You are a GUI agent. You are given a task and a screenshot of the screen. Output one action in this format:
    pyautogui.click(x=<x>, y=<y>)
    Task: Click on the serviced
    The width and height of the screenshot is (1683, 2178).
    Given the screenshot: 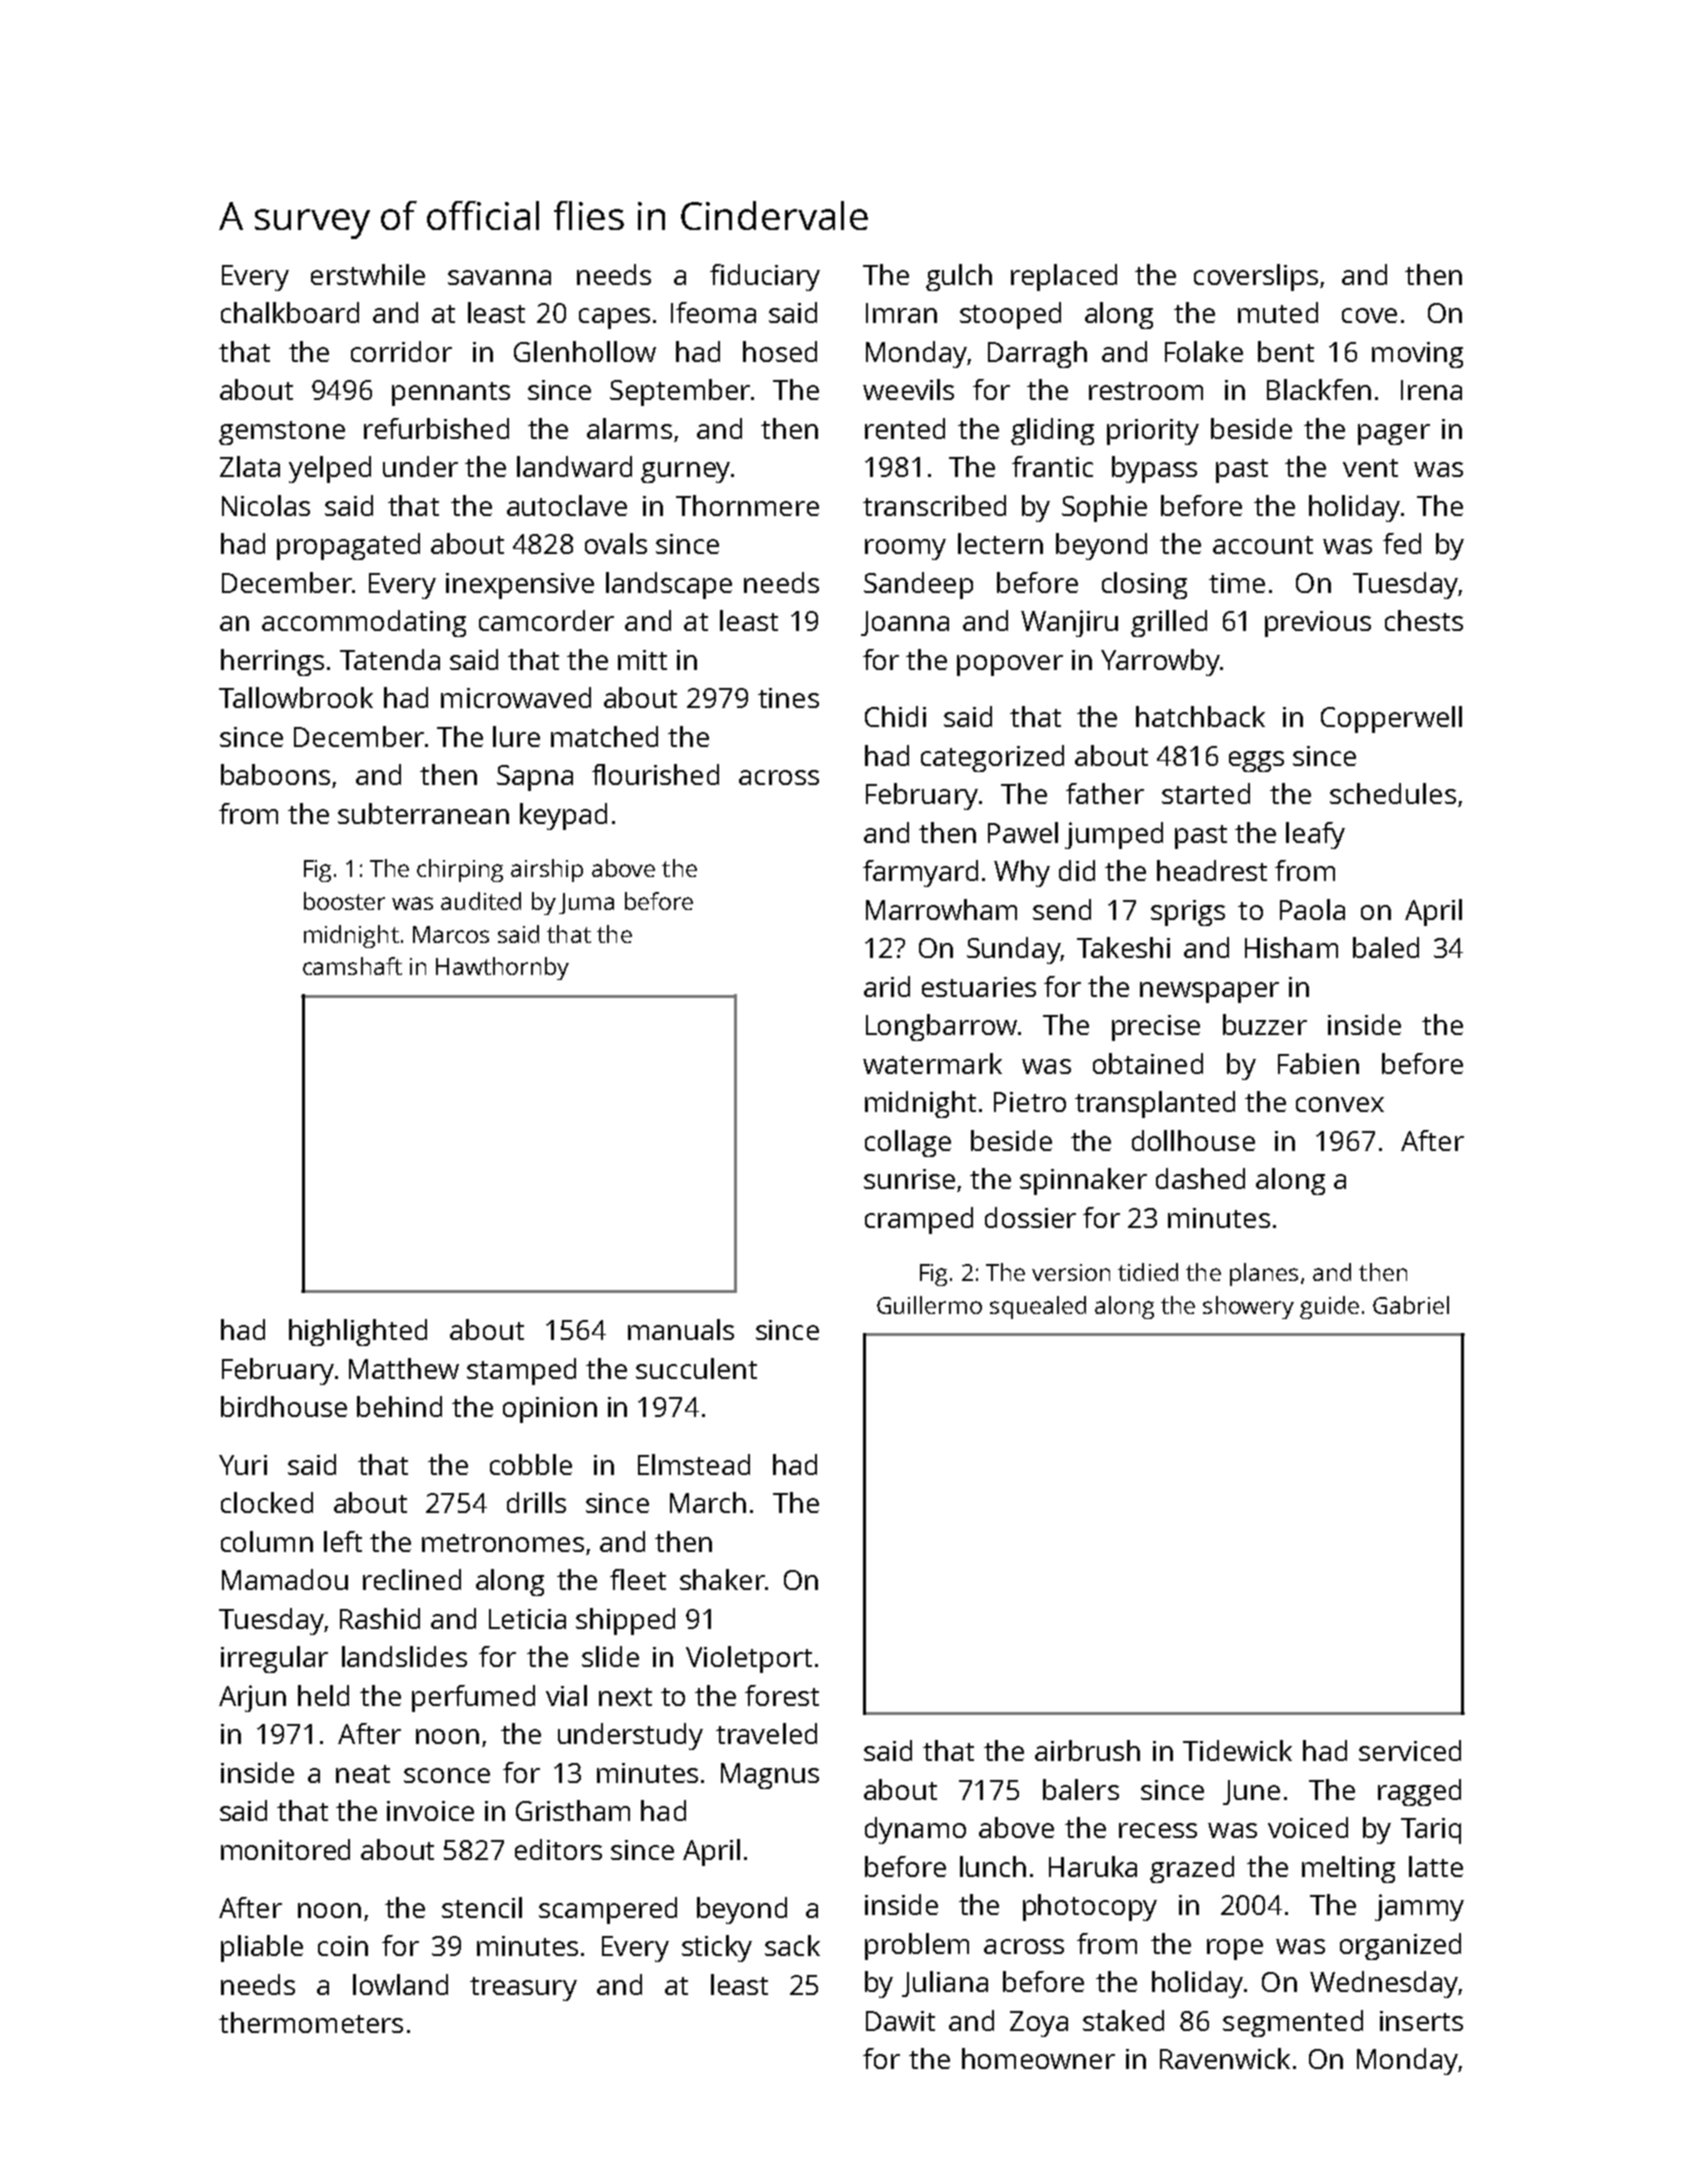 What is the action you would take?
    pyautogui.click(x=1410, y=1750)
